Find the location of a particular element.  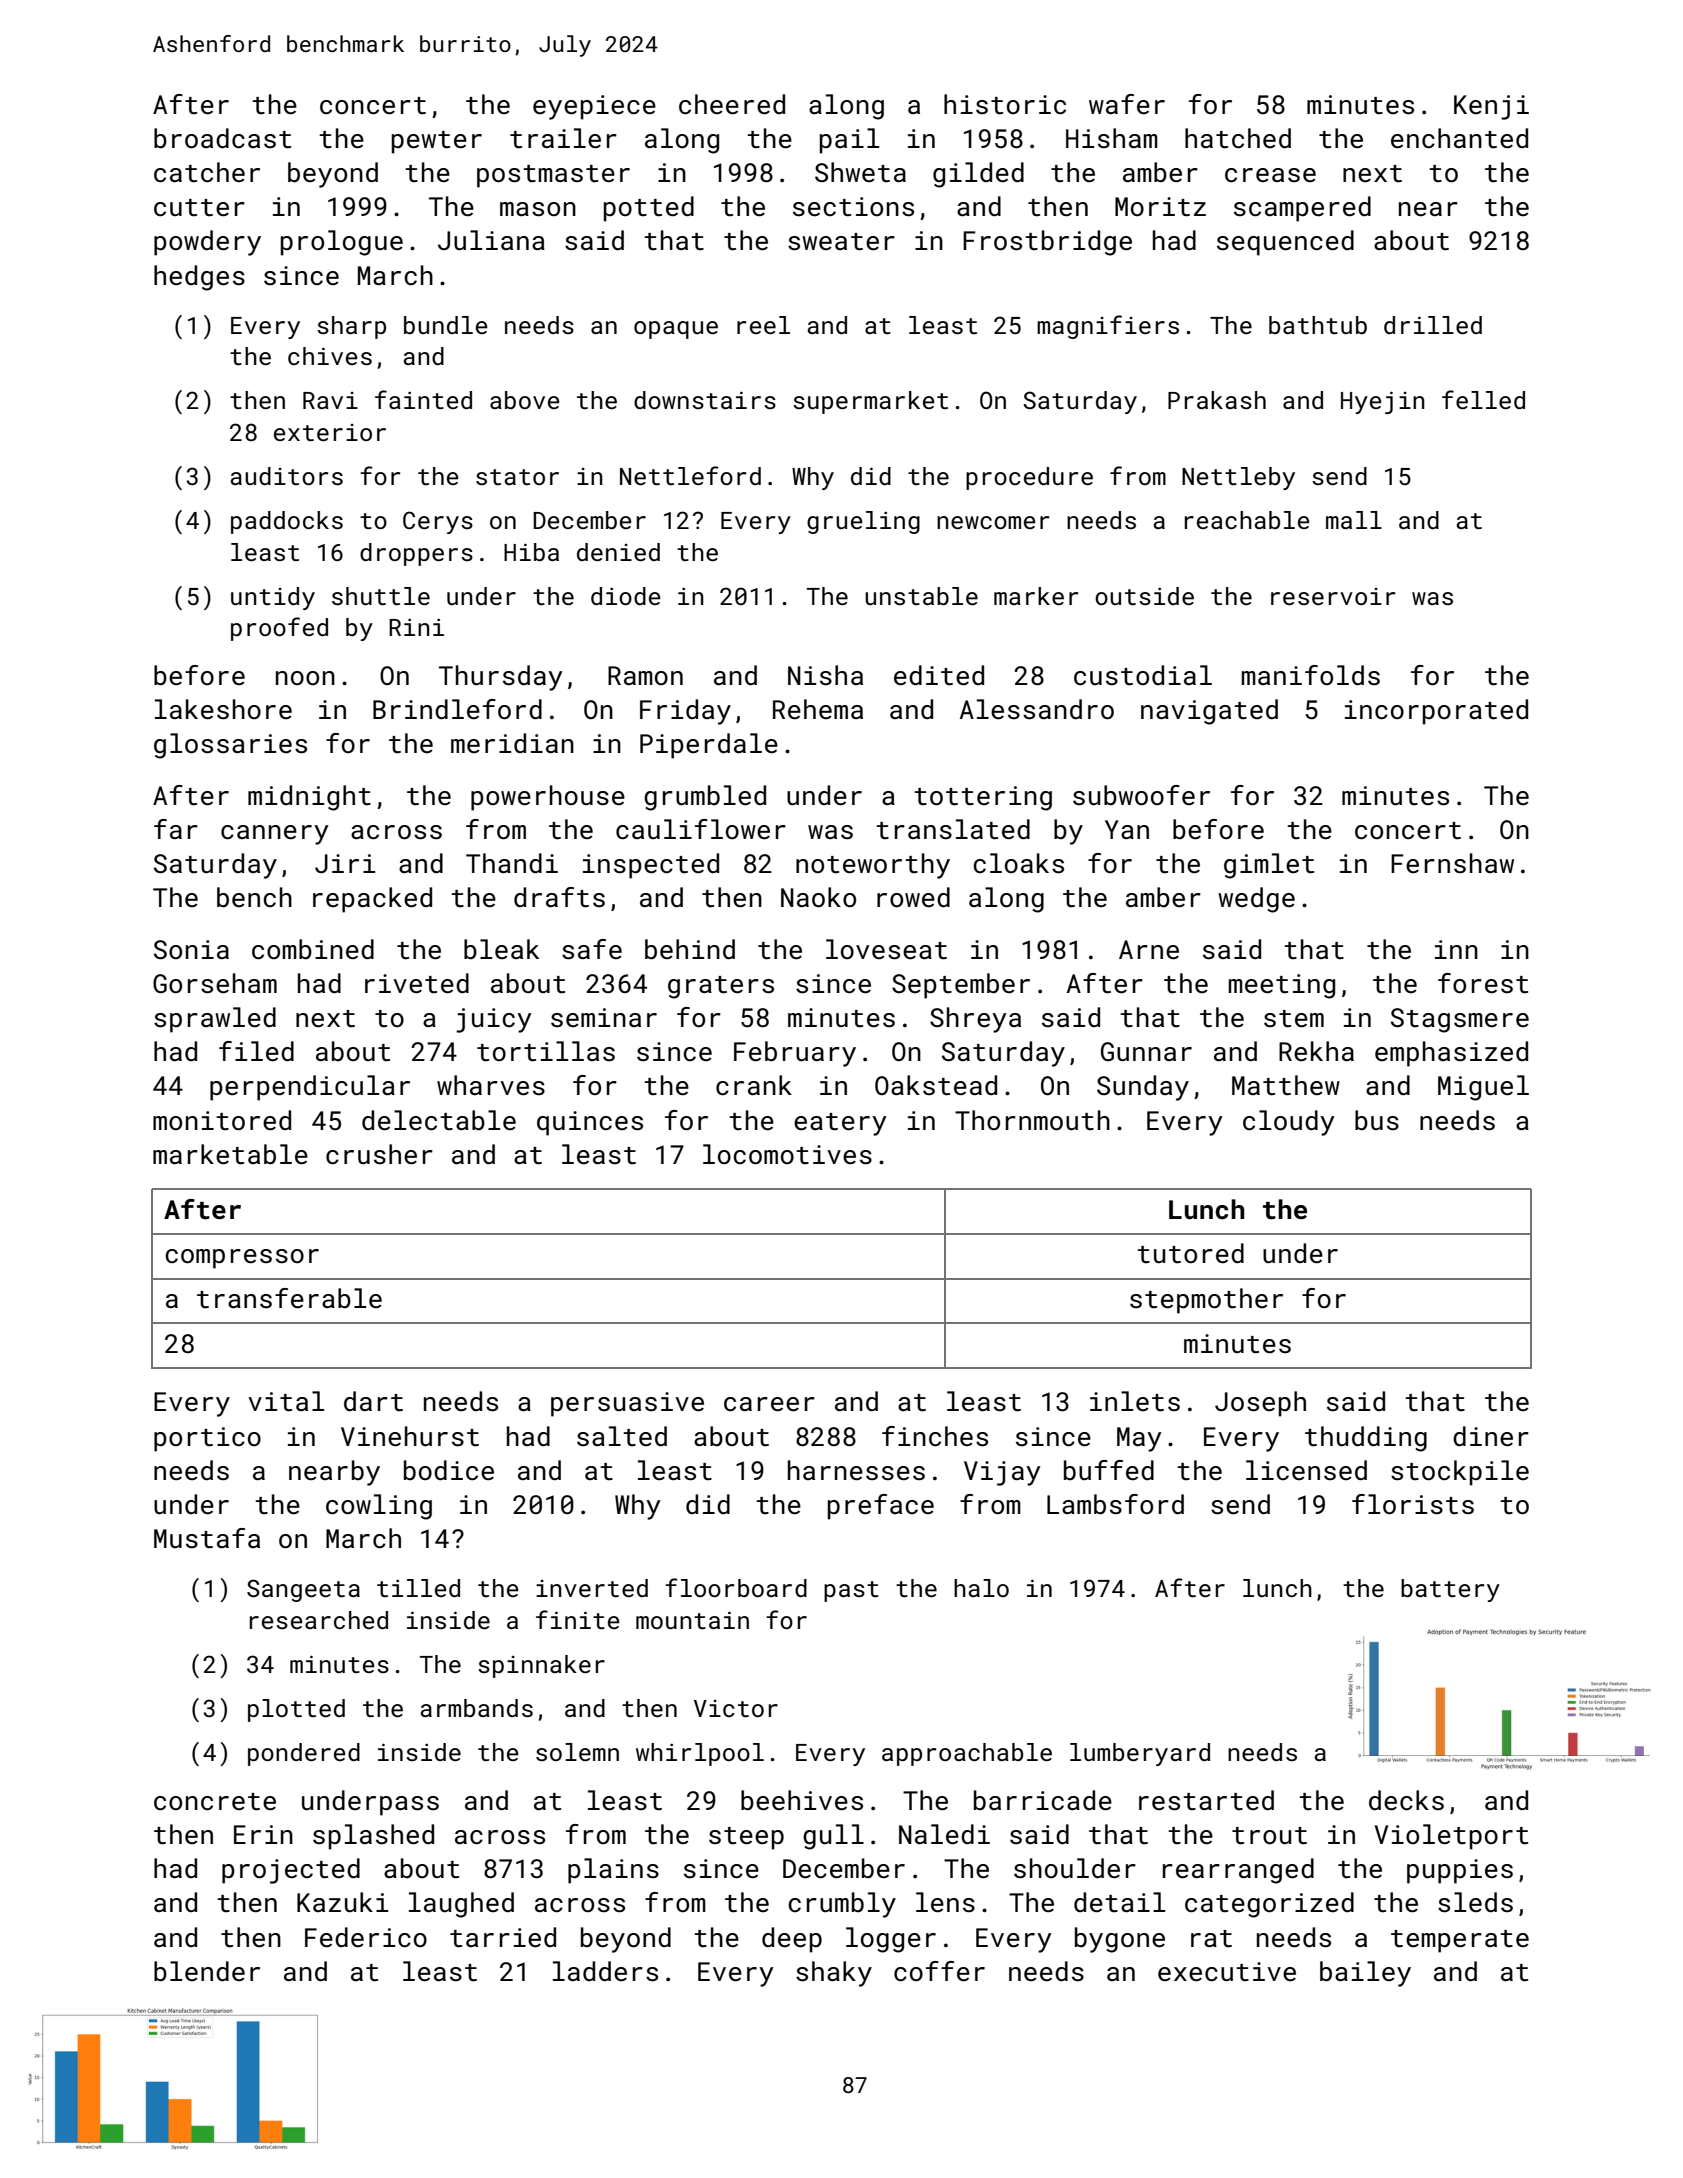

locomotives is located at coordinates (787, 1154).
